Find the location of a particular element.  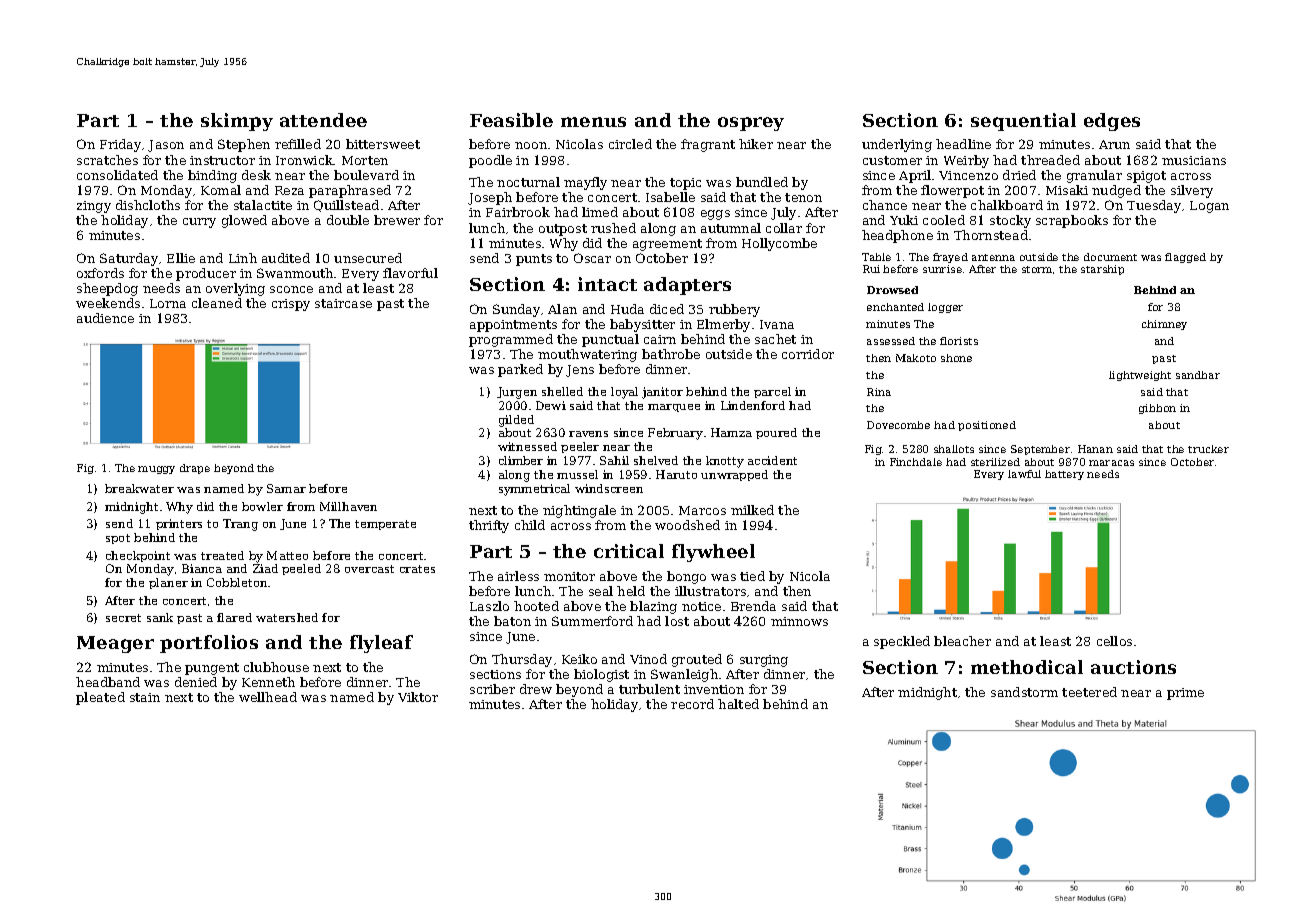

poured is located at coordinates (776, 433).
